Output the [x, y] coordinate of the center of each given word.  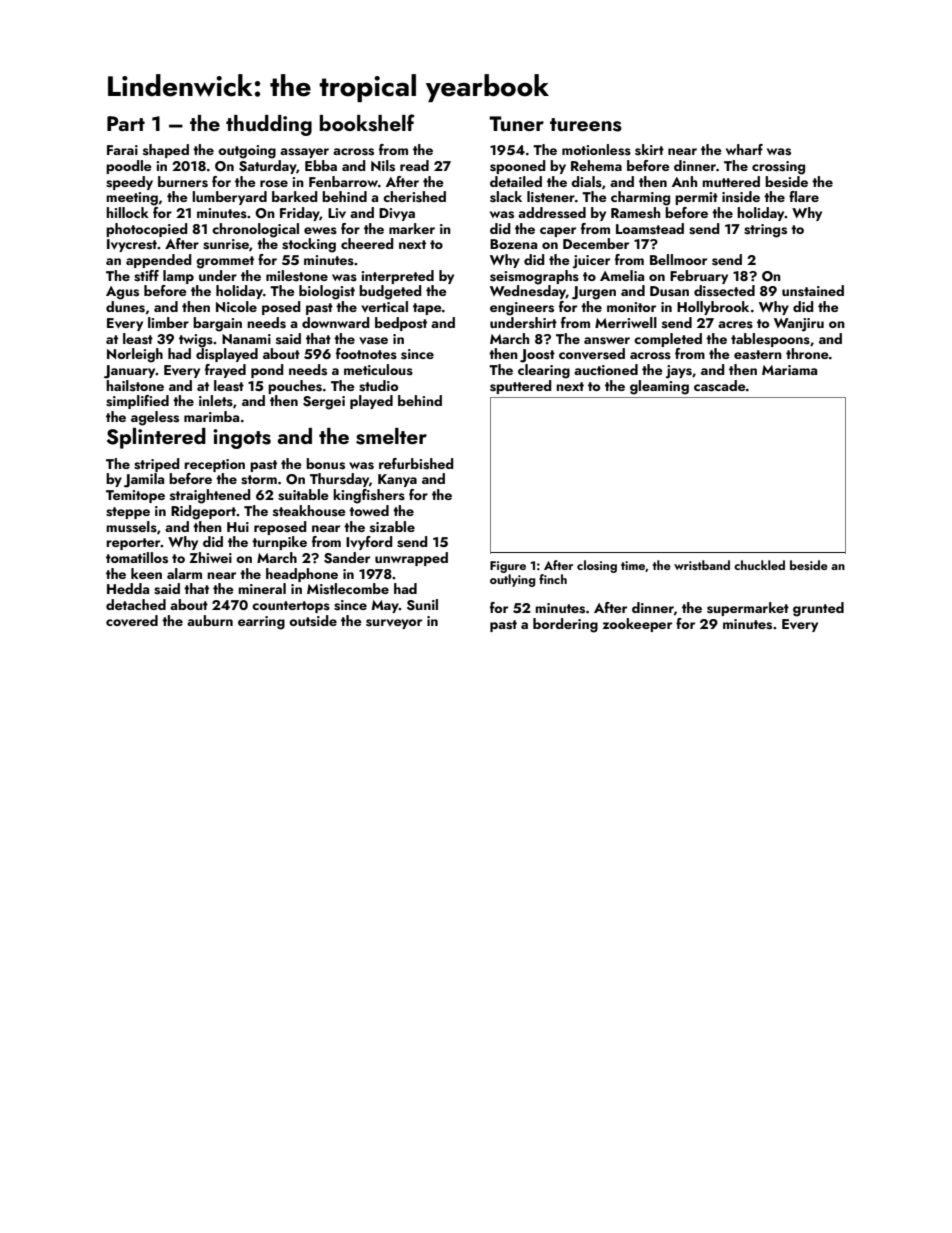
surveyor [394, 624]
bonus [325, 464]
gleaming [659, 387]
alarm [184, 573]
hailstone [135, 386]
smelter [391, 436]
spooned [518, 167]
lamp [178, 277]
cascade [720, 386]
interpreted [397, 277]
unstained [813, 291]
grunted [818, 609]
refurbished [416, 464]
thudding [269, 125]
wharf [744, 149]
